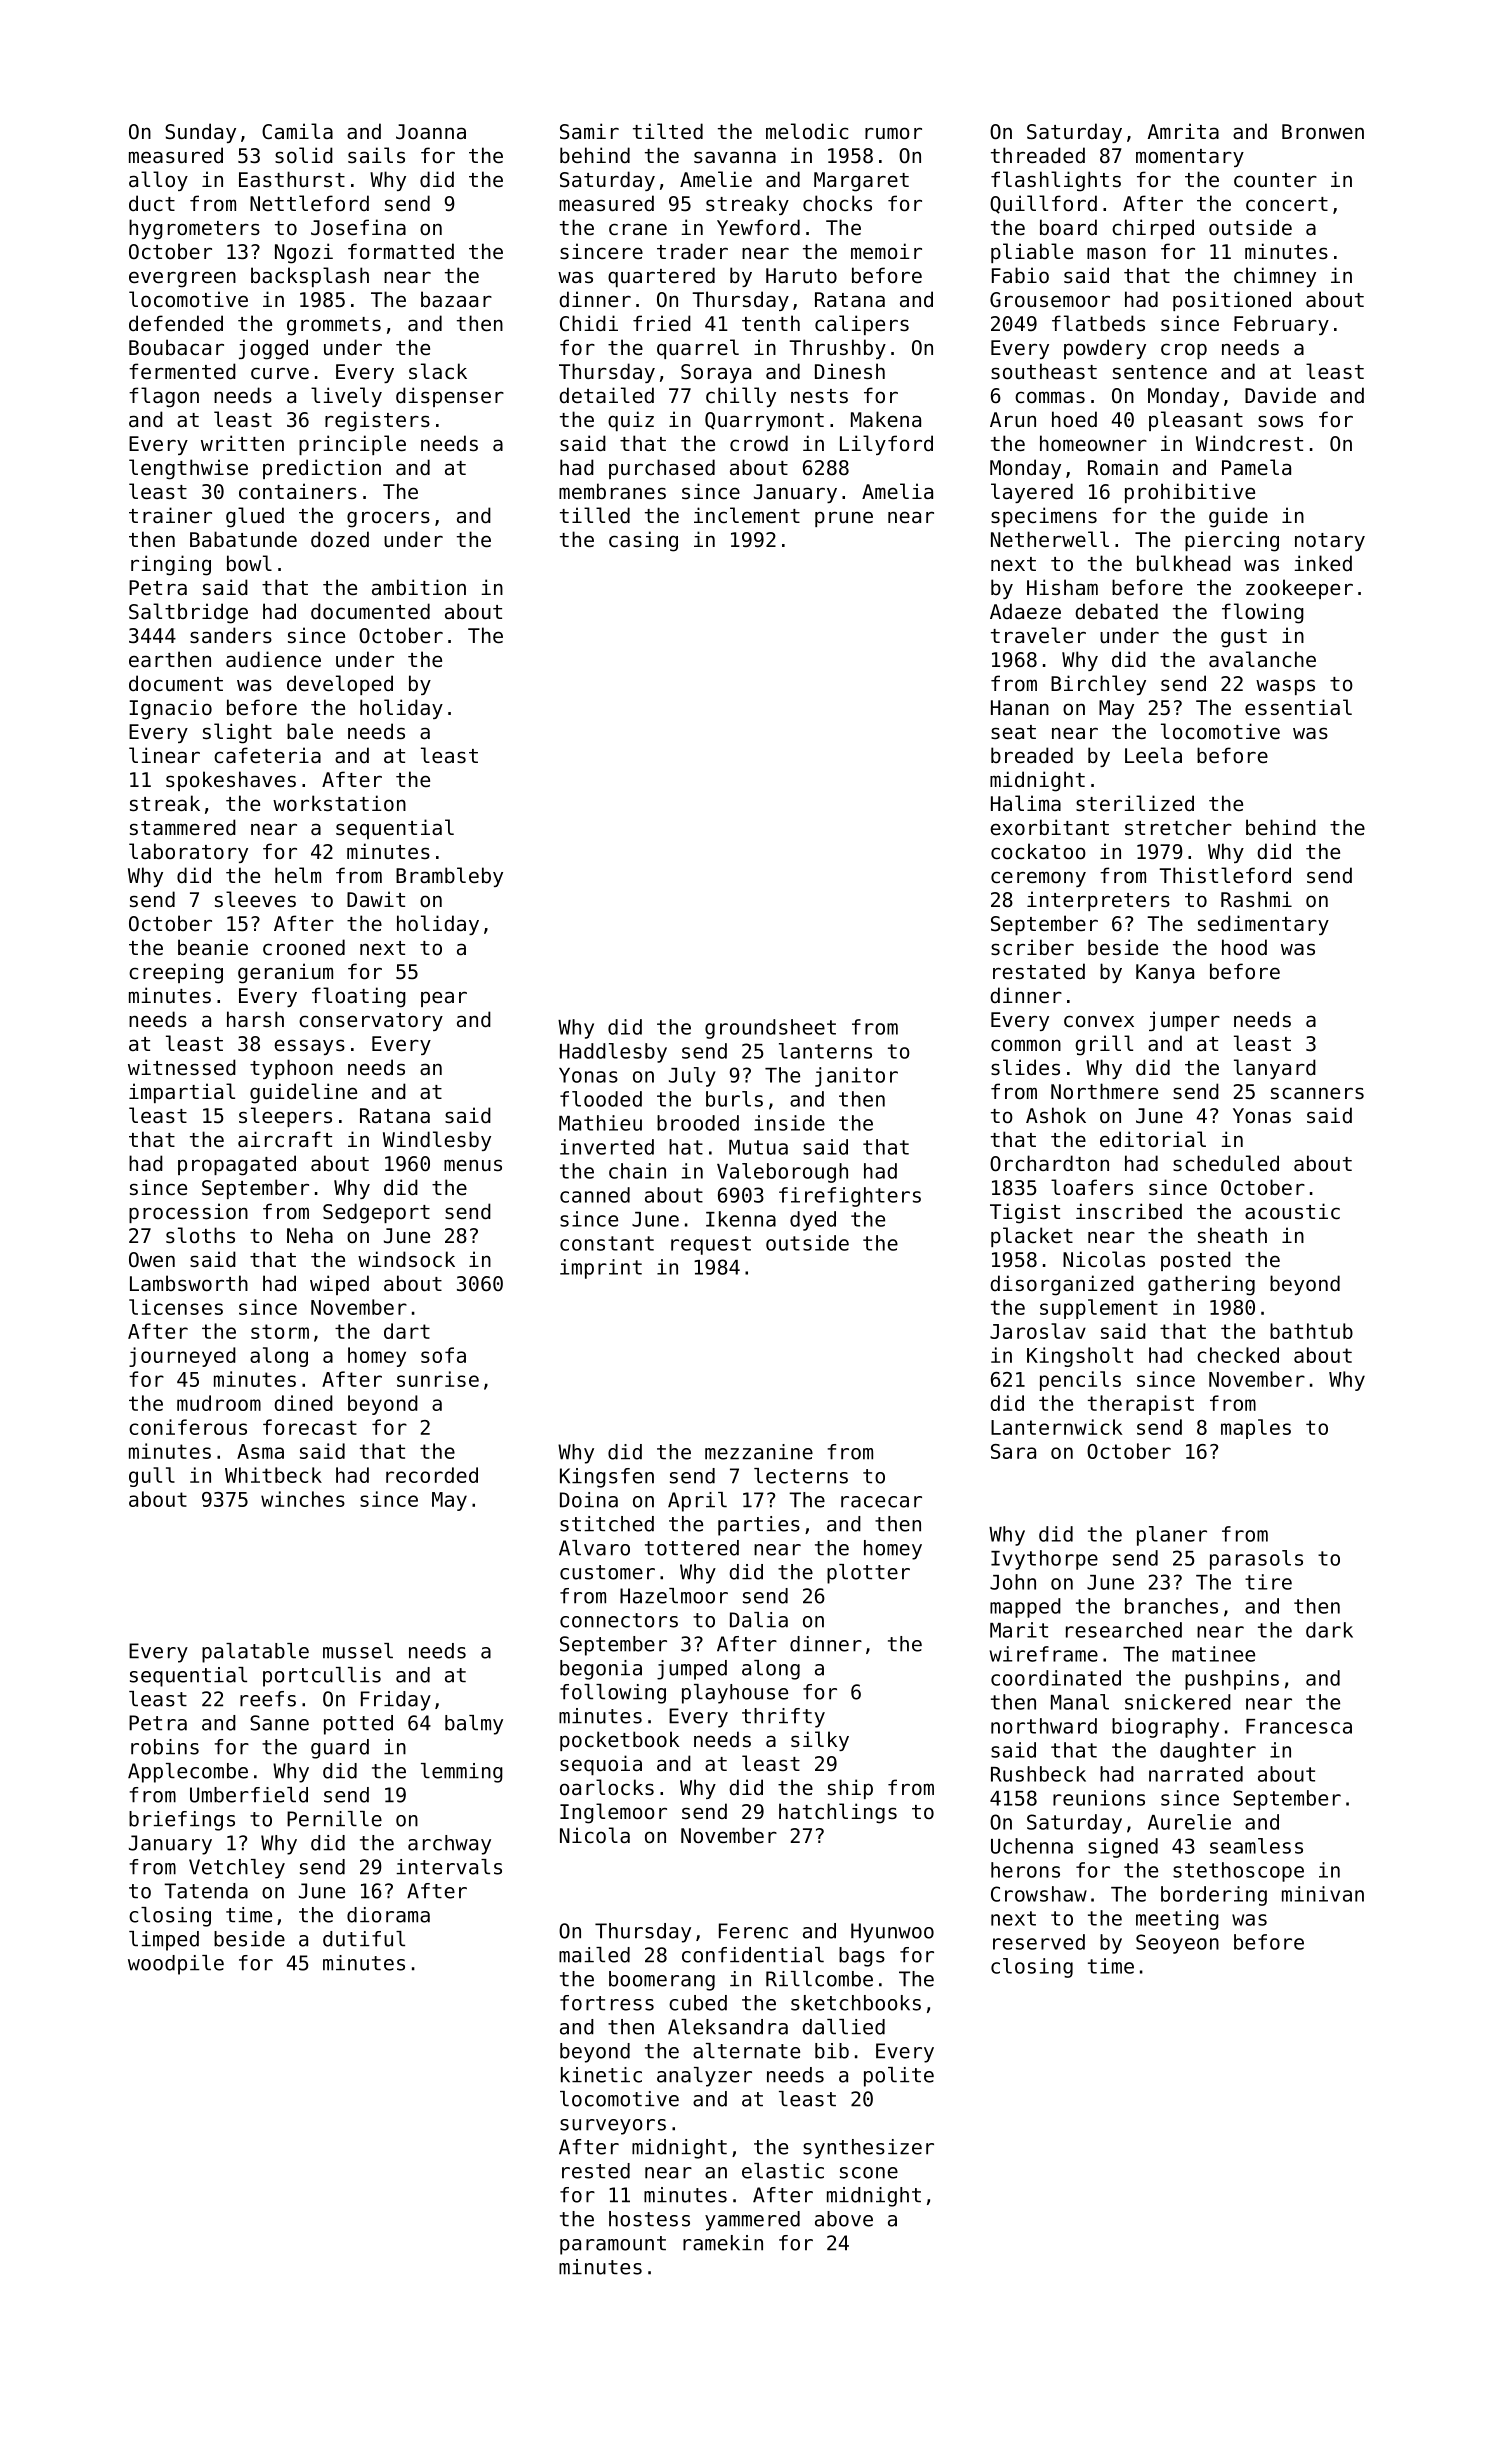  I want to click on biography, so click(1165, 1728).
